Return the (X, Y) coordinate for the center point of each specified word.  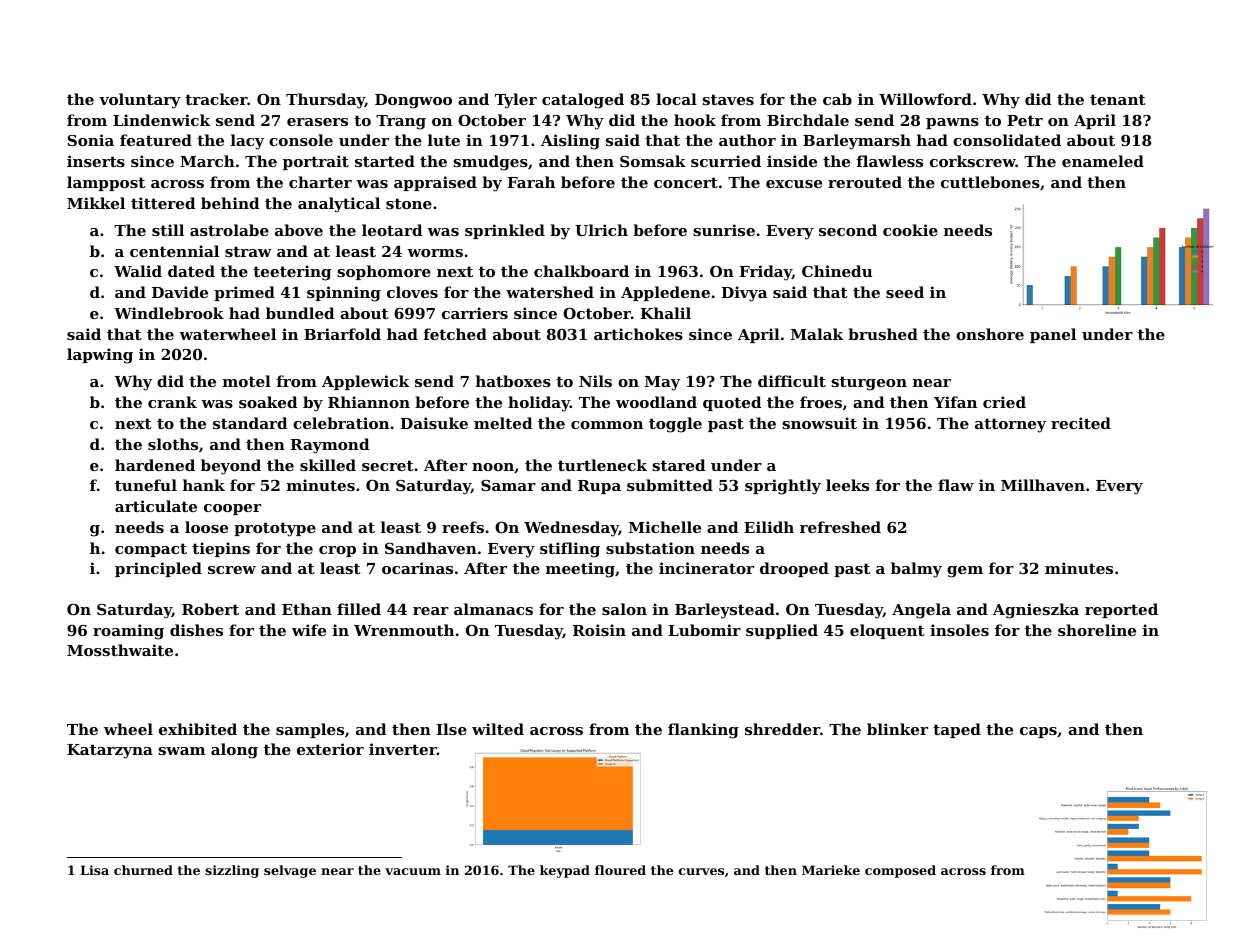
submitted (670, 485)
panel (1053, 335)
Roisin (599, 630)
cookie (910, 230)
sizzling (232, 871)
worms (435, 253)
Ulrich (601, 230)
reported (1121, 610)
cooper (232, 509)
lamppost (106, 183)
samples (310, 730)
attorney (1010, 425)
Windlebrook (169, 313)
